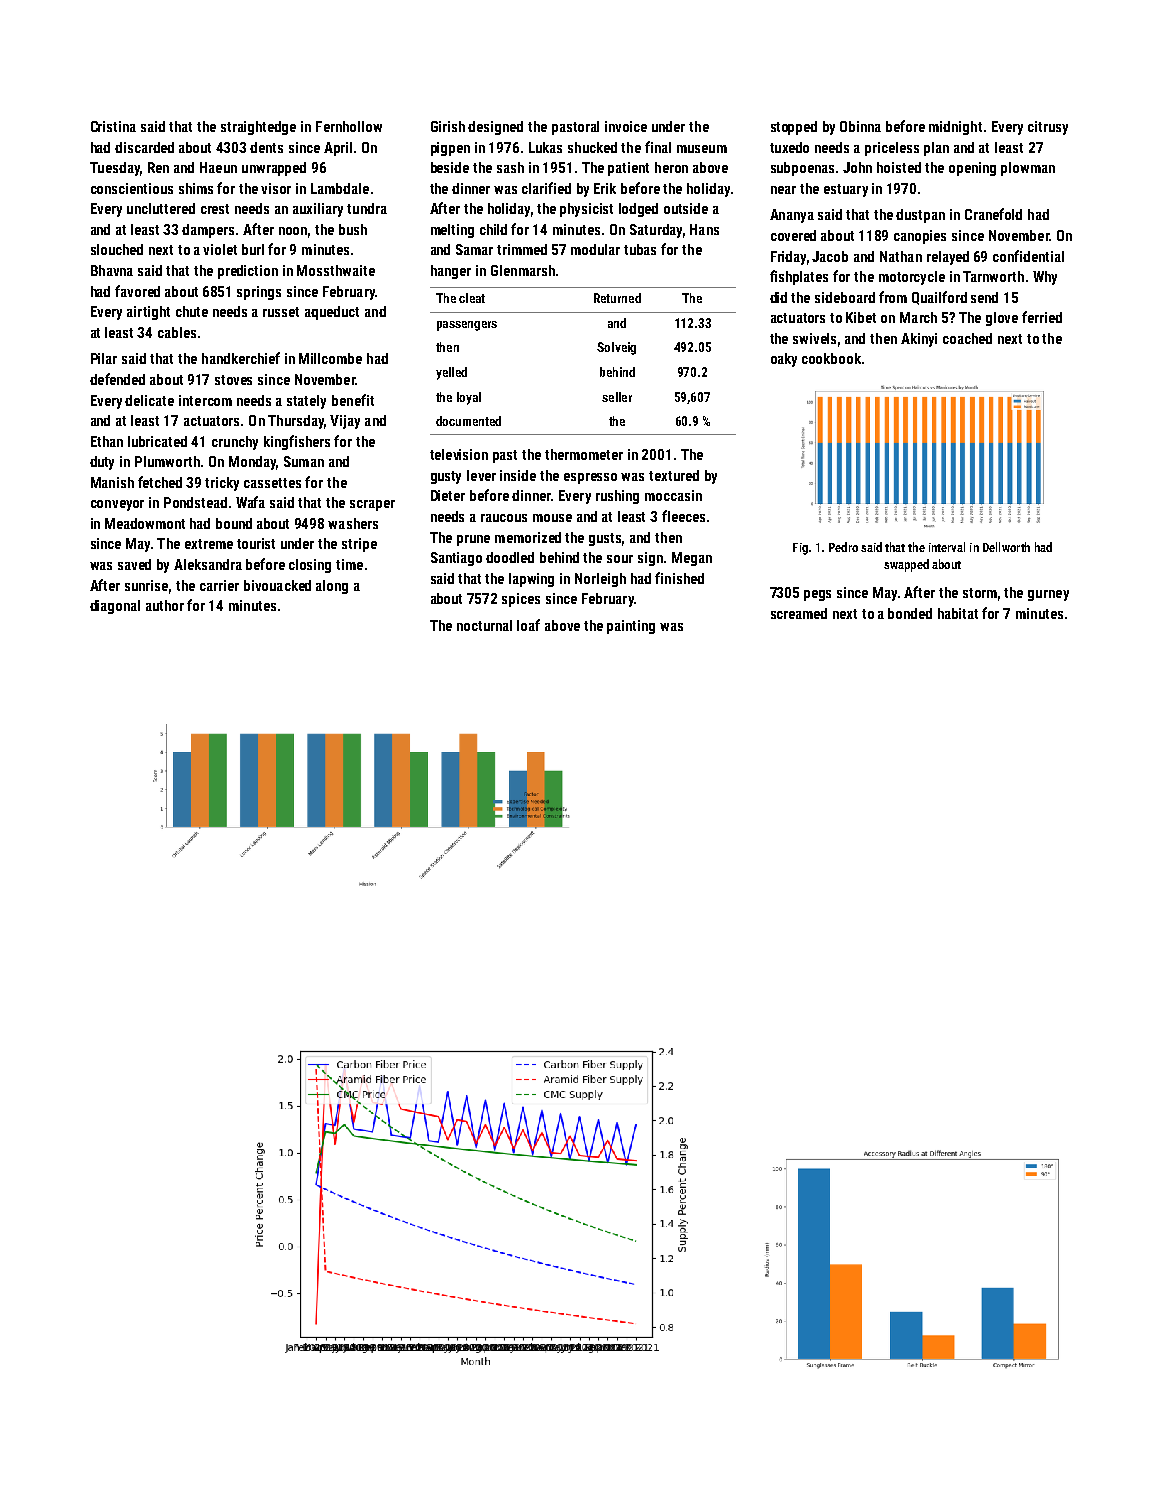 Image resolution: width=1165 pixels, height=1508 pixels. Describe the element at coordinates (640, 249) in the screenshot. I see `tubas` at that location.
